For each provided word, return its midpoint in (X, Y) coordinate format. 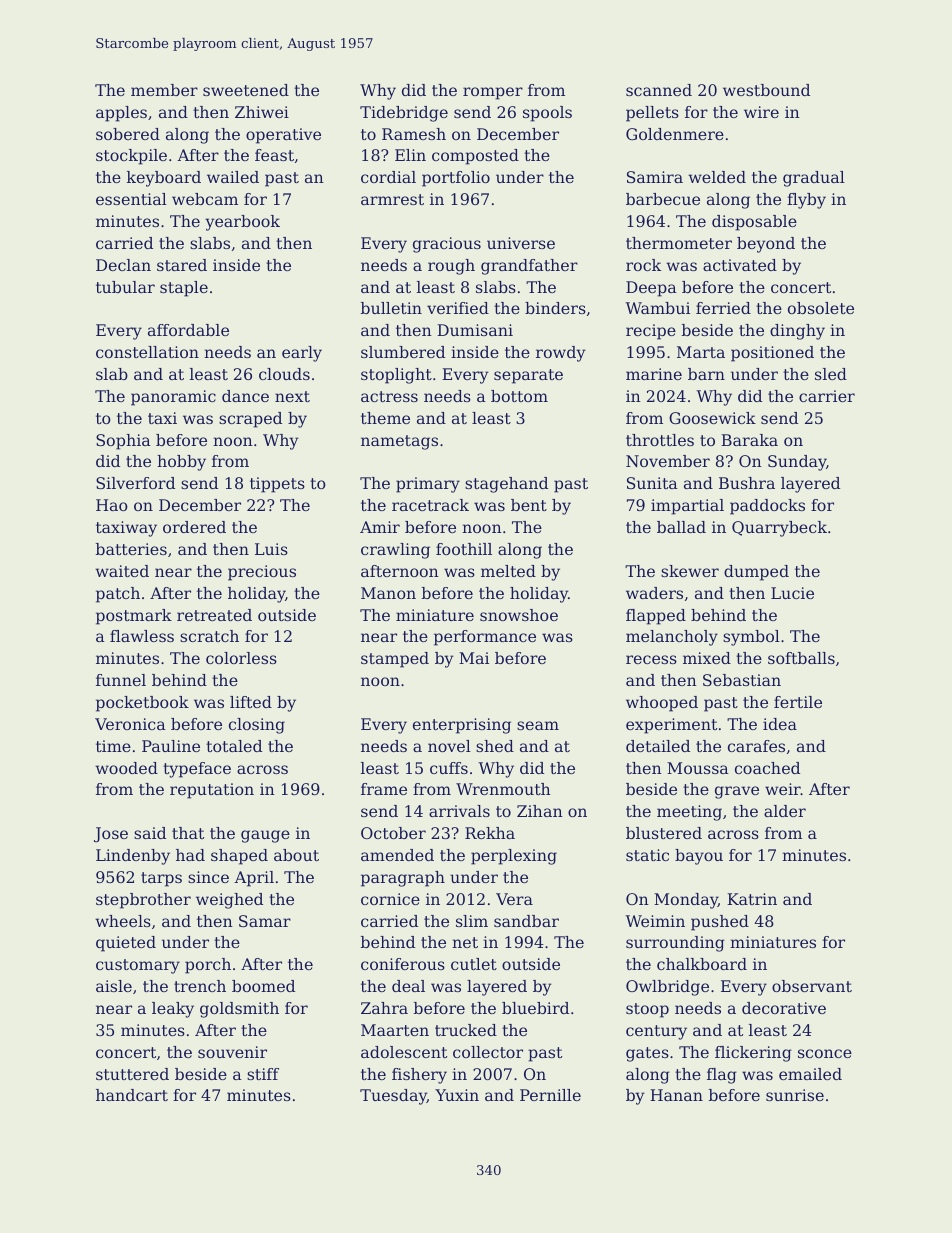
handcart (132, 1095)
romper (493, 93)
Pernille (550, 1095)
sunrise (795, 1095)
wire (761, 112)
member (164, 90)
